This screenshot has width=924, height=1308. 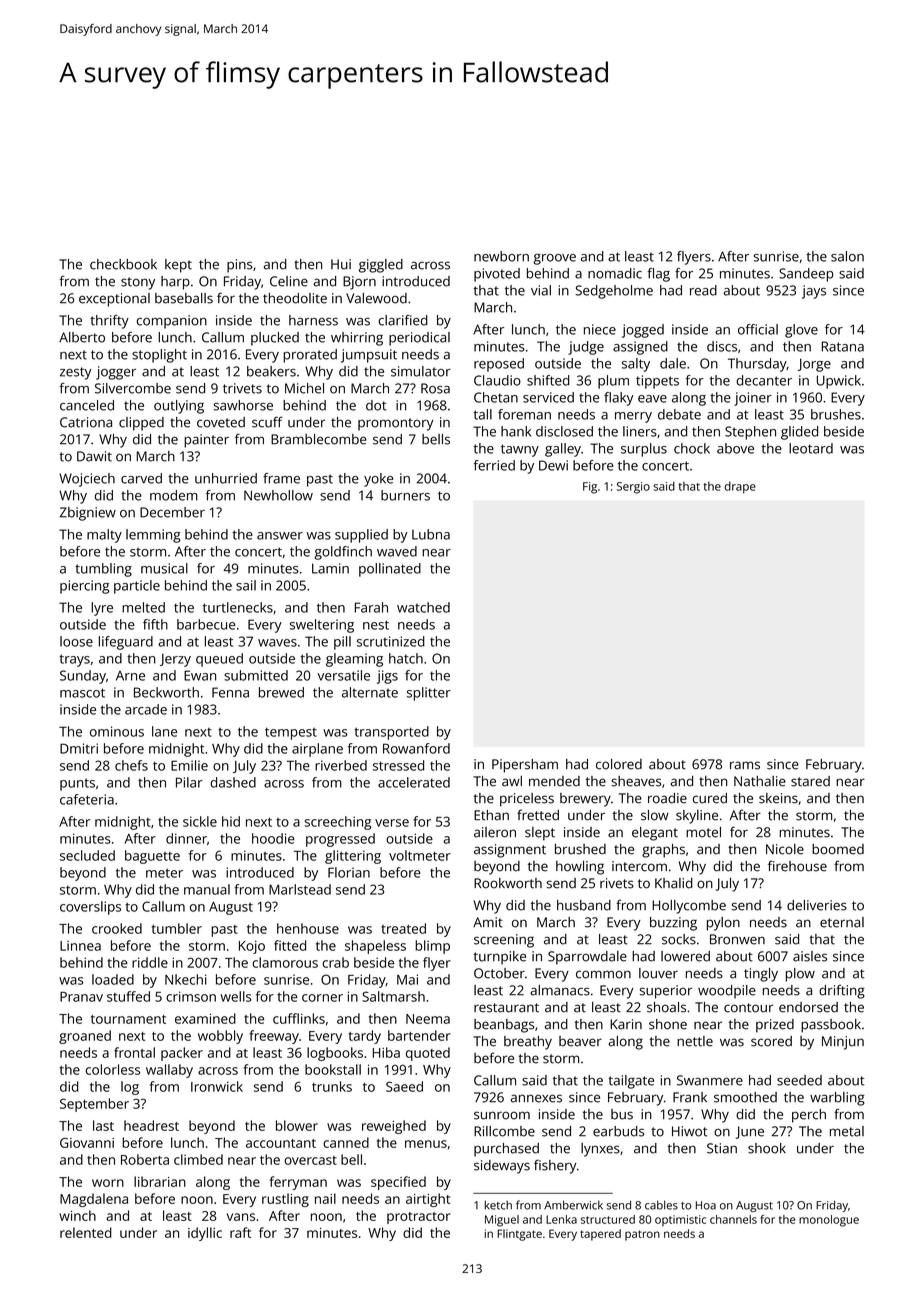 I want to click on painter, so click(x=206, y=441).
